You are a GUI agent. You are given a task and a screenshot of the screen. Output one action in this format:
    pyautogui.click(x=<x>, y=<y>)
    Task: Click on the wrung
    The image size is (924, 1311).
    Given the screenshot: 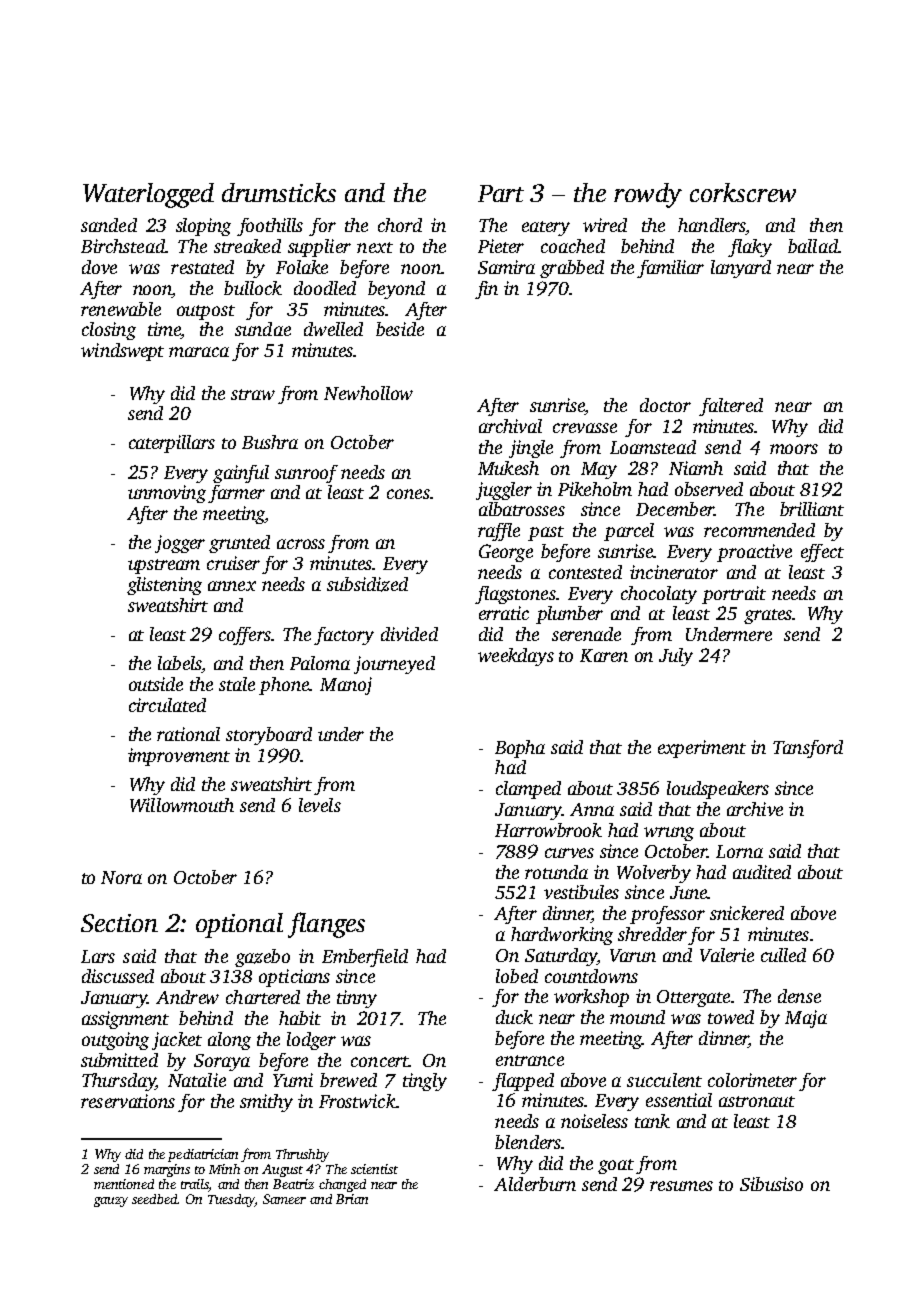 What is the action you would take?
    pyautogui.click(x=669, y=834)
